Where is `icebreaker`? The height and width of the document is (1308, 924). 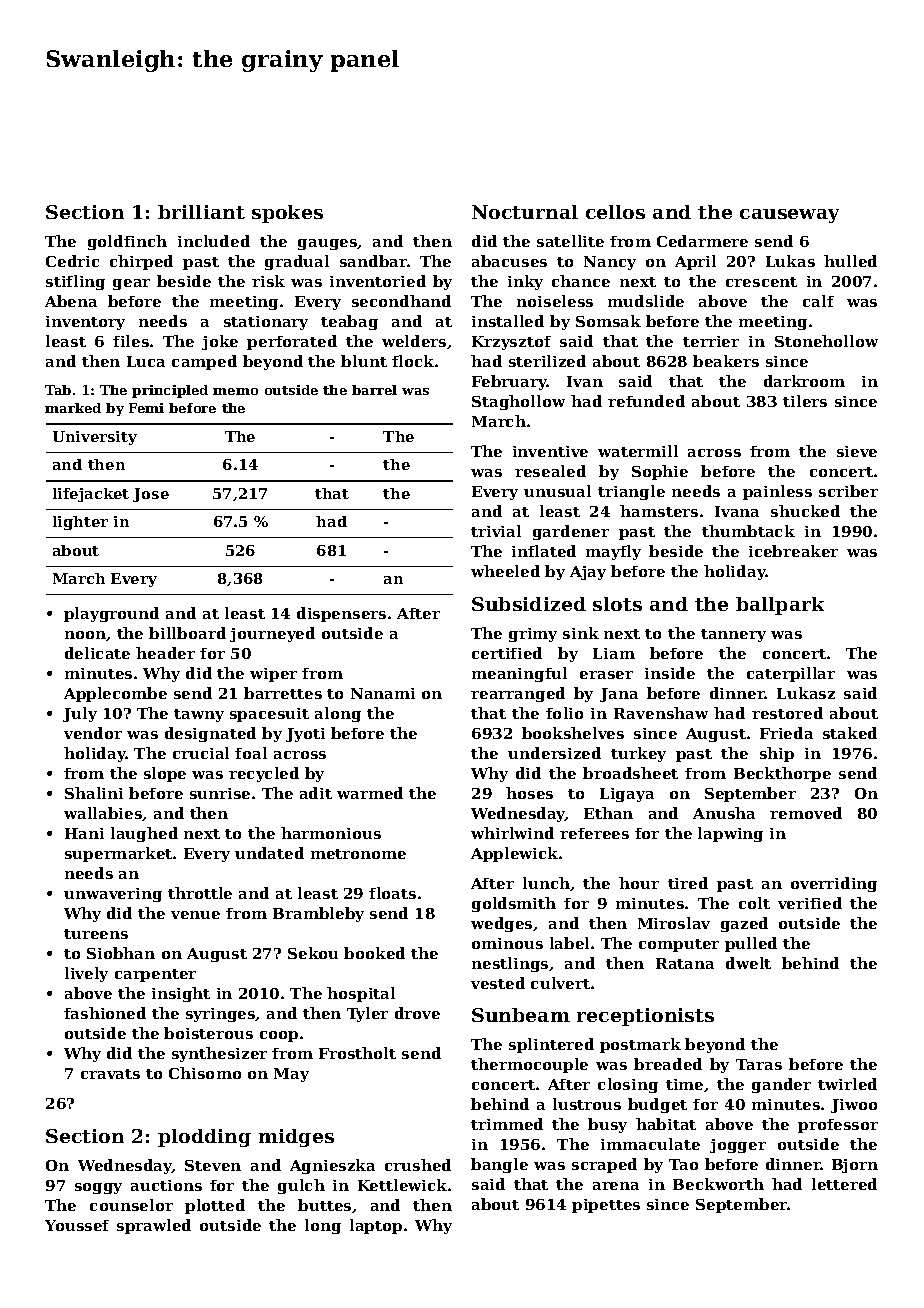 icebreaker is located at coordinates (793, 551).
